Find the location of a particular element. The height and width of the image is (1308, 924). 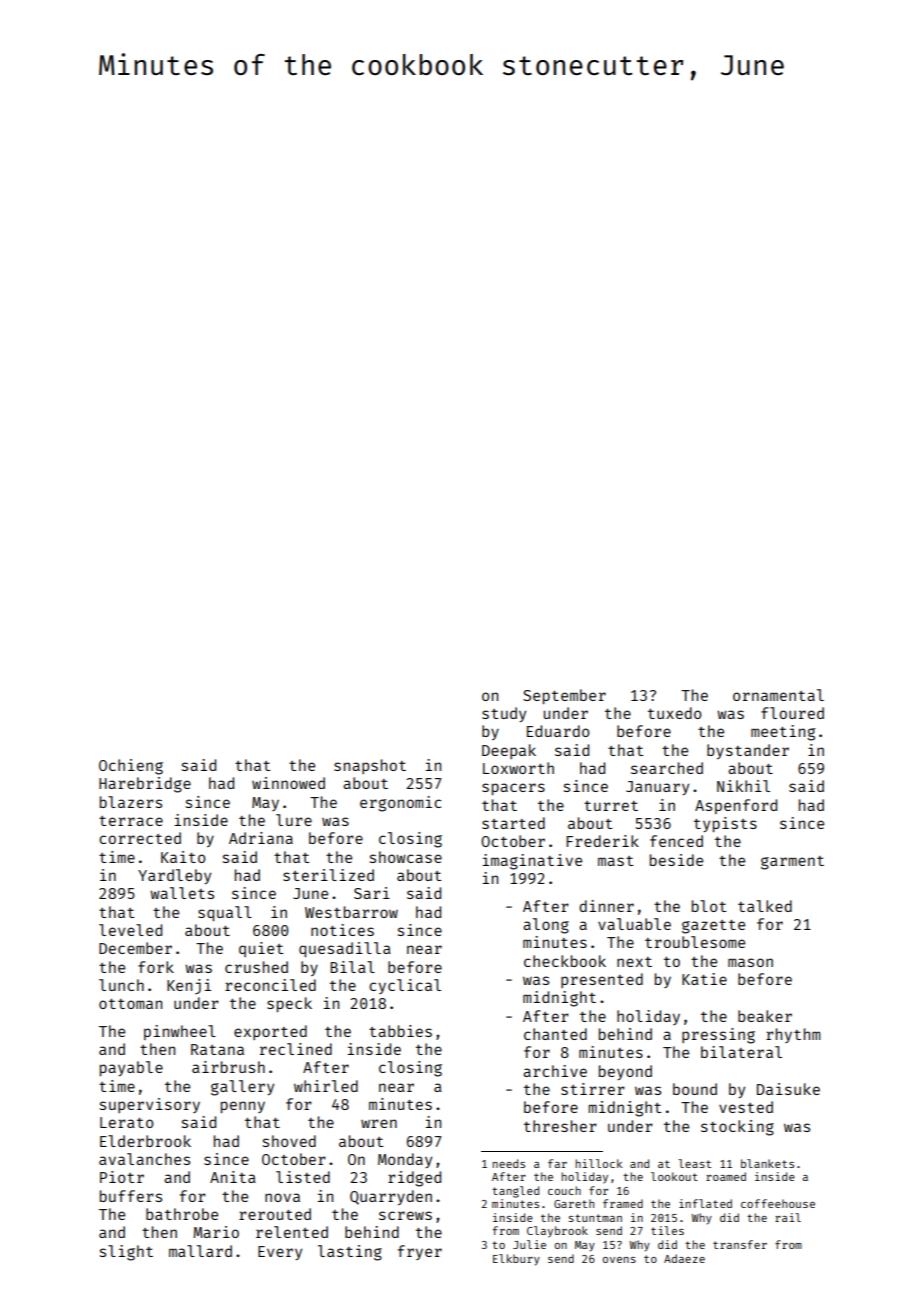

slight is located at coordinates (126, 1253).
